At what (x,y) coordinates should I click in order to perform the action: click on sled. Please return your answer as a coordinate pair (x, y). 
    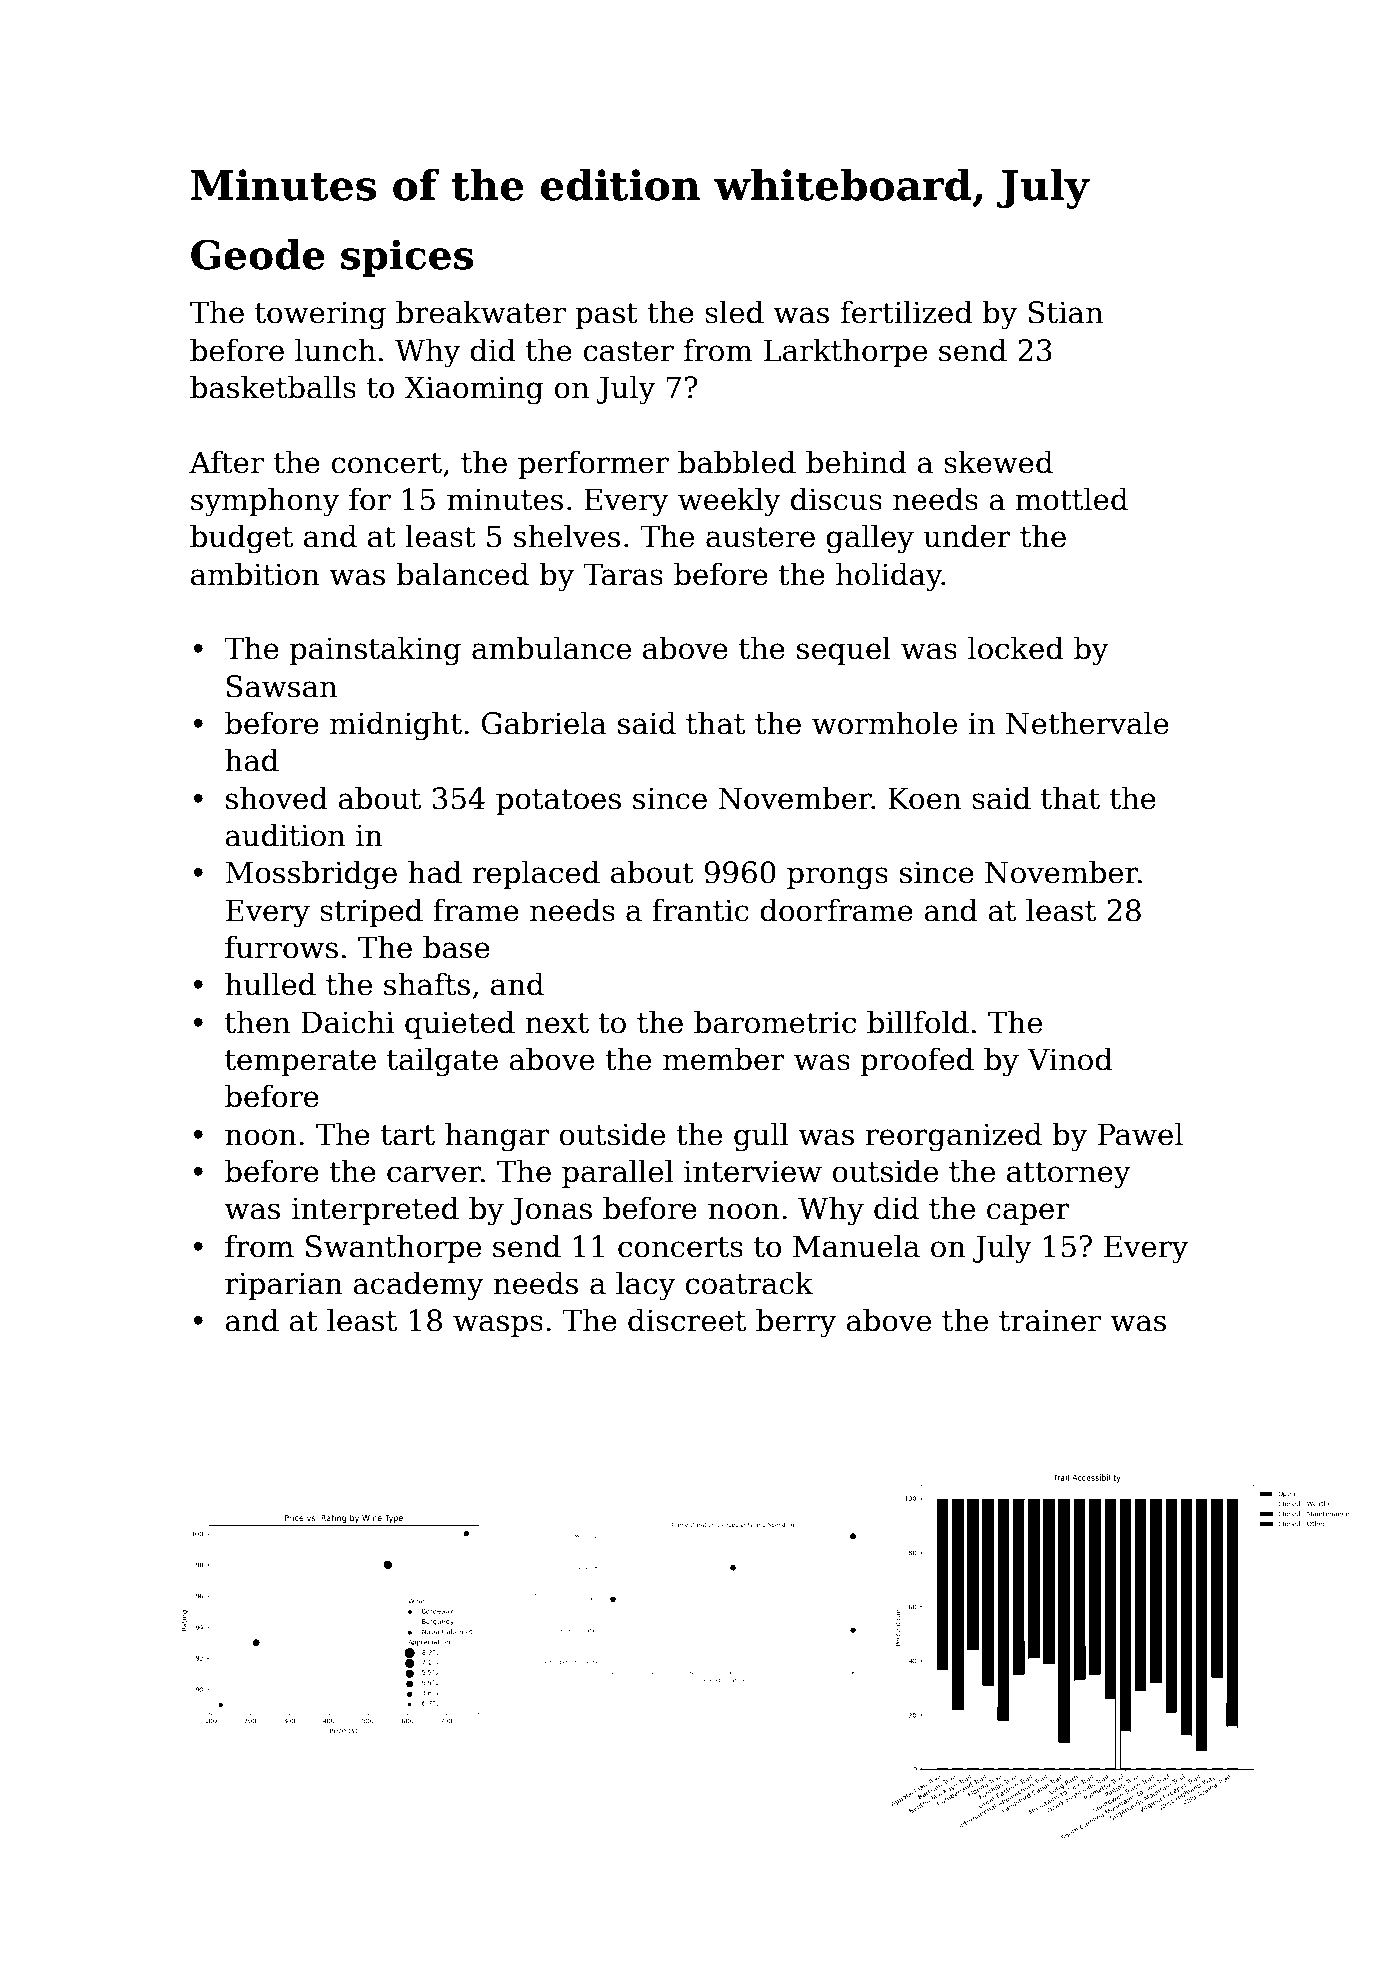
    Looking at the image, I should click on (734, 312).
